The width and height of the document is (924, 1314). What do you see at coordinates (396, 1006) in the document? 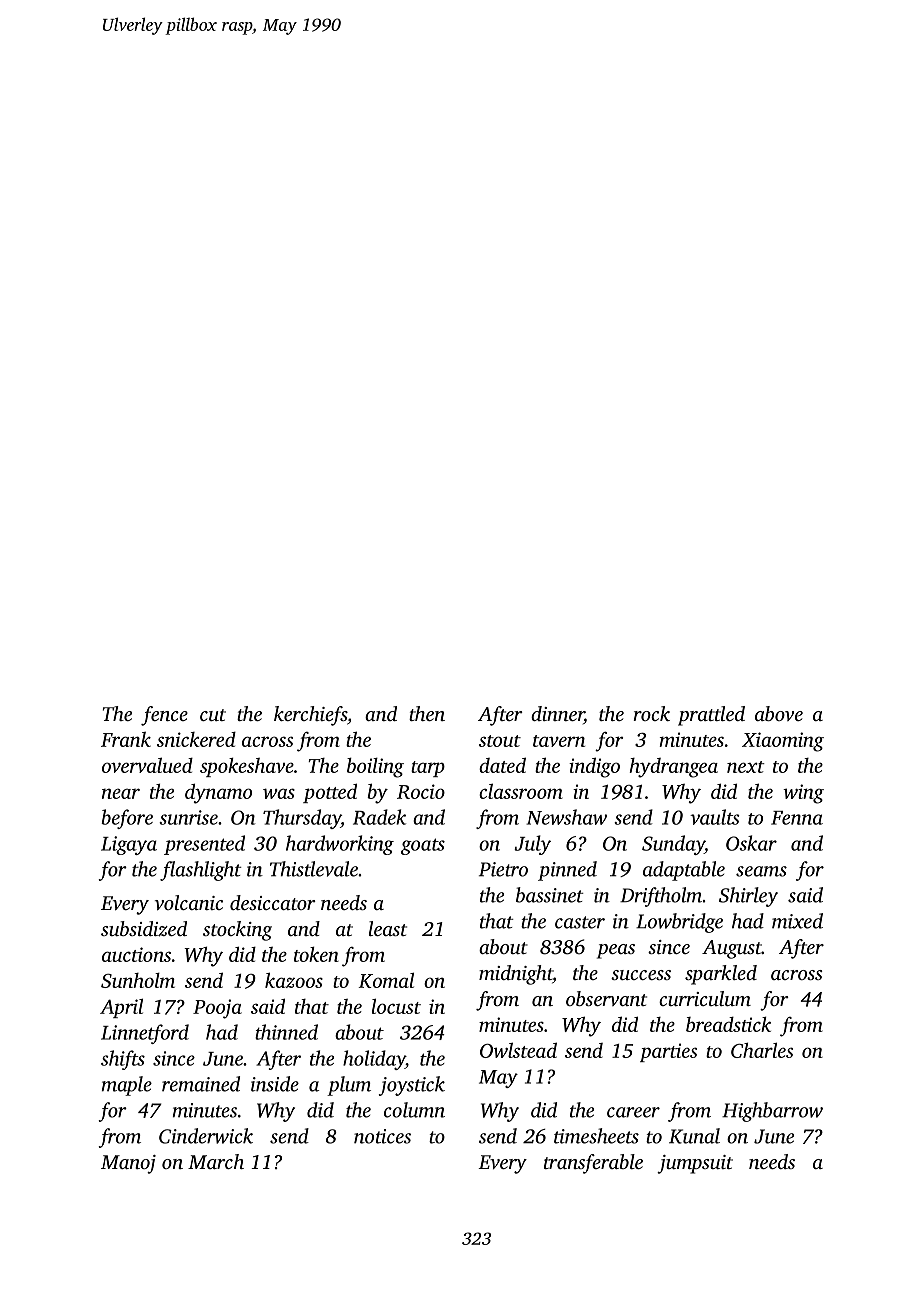
I see `locust` at bounding box center [396, 1006].
